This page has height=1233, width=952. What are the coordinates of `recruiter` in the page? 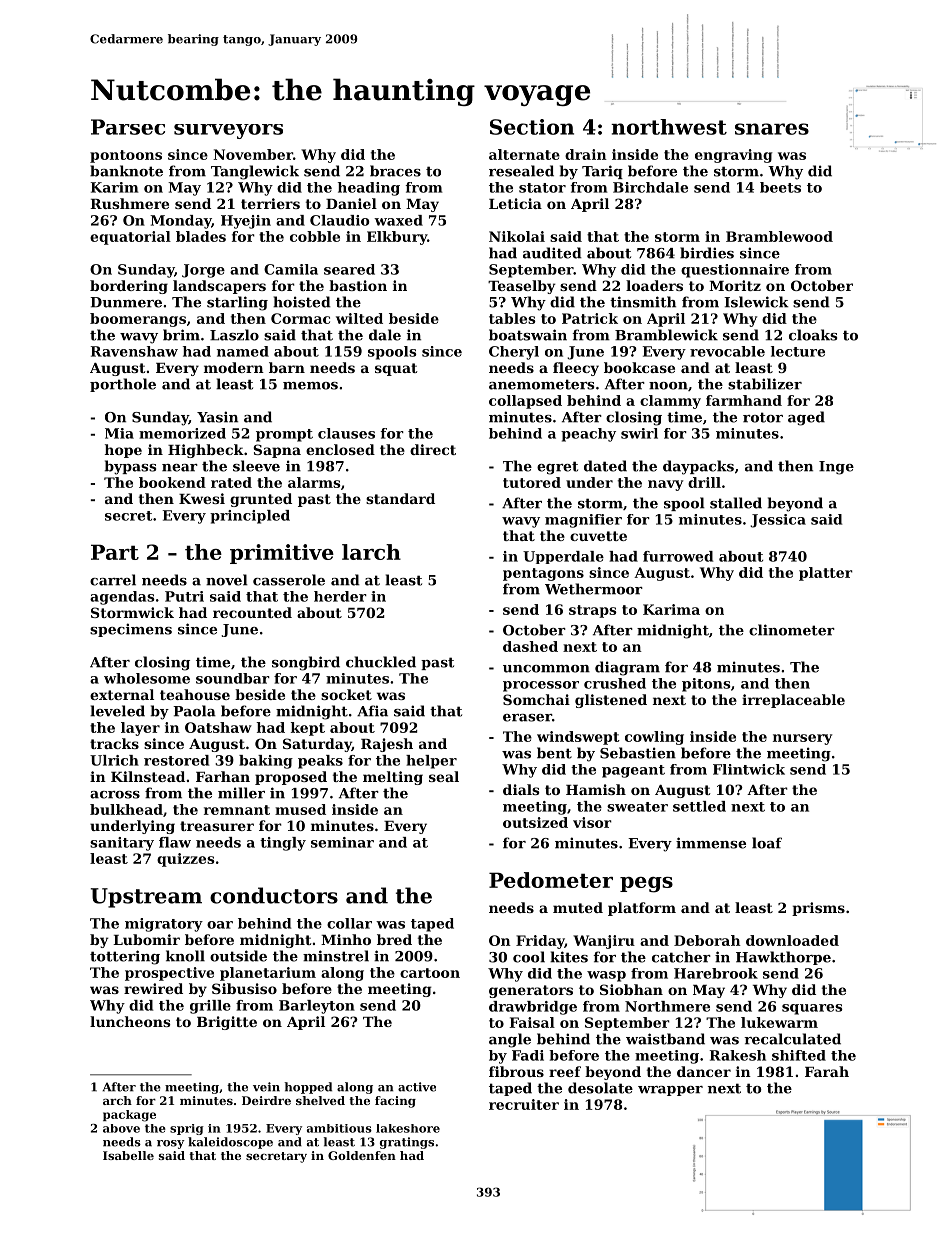 It's located at (524, 1104).
